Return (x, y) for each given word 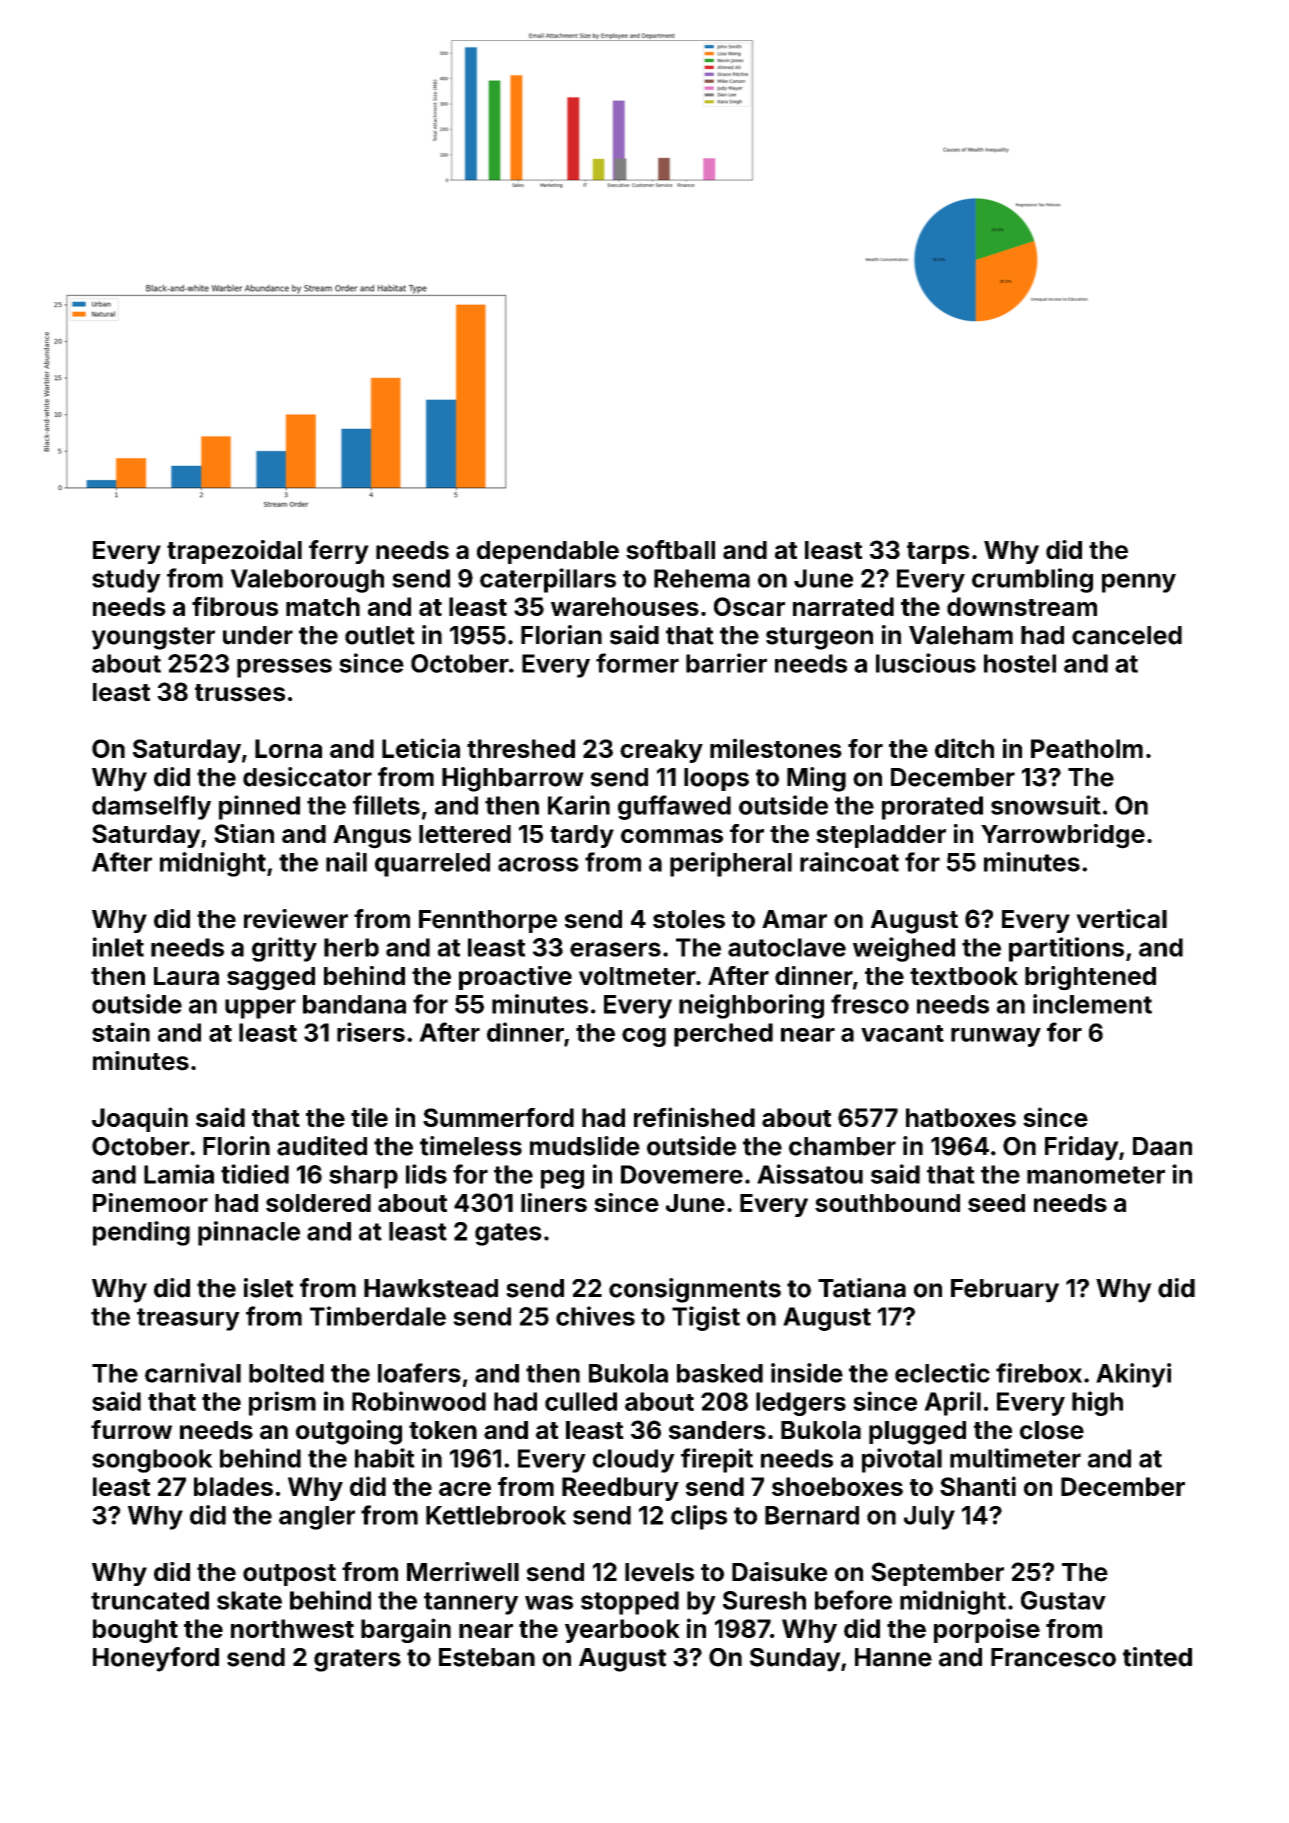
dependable (548, 552)
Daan (1162, 1146)
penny (1139, 583)
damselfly (151, 807)
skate (249, 1600)
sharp (363, 1177)
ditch (964, 748)
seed (996, 1203)
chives (595, 1316)
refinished (694, 1117)
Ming (816, 779)
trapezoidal (234, 552)
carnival (193, 1373)
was (549, 1602)
